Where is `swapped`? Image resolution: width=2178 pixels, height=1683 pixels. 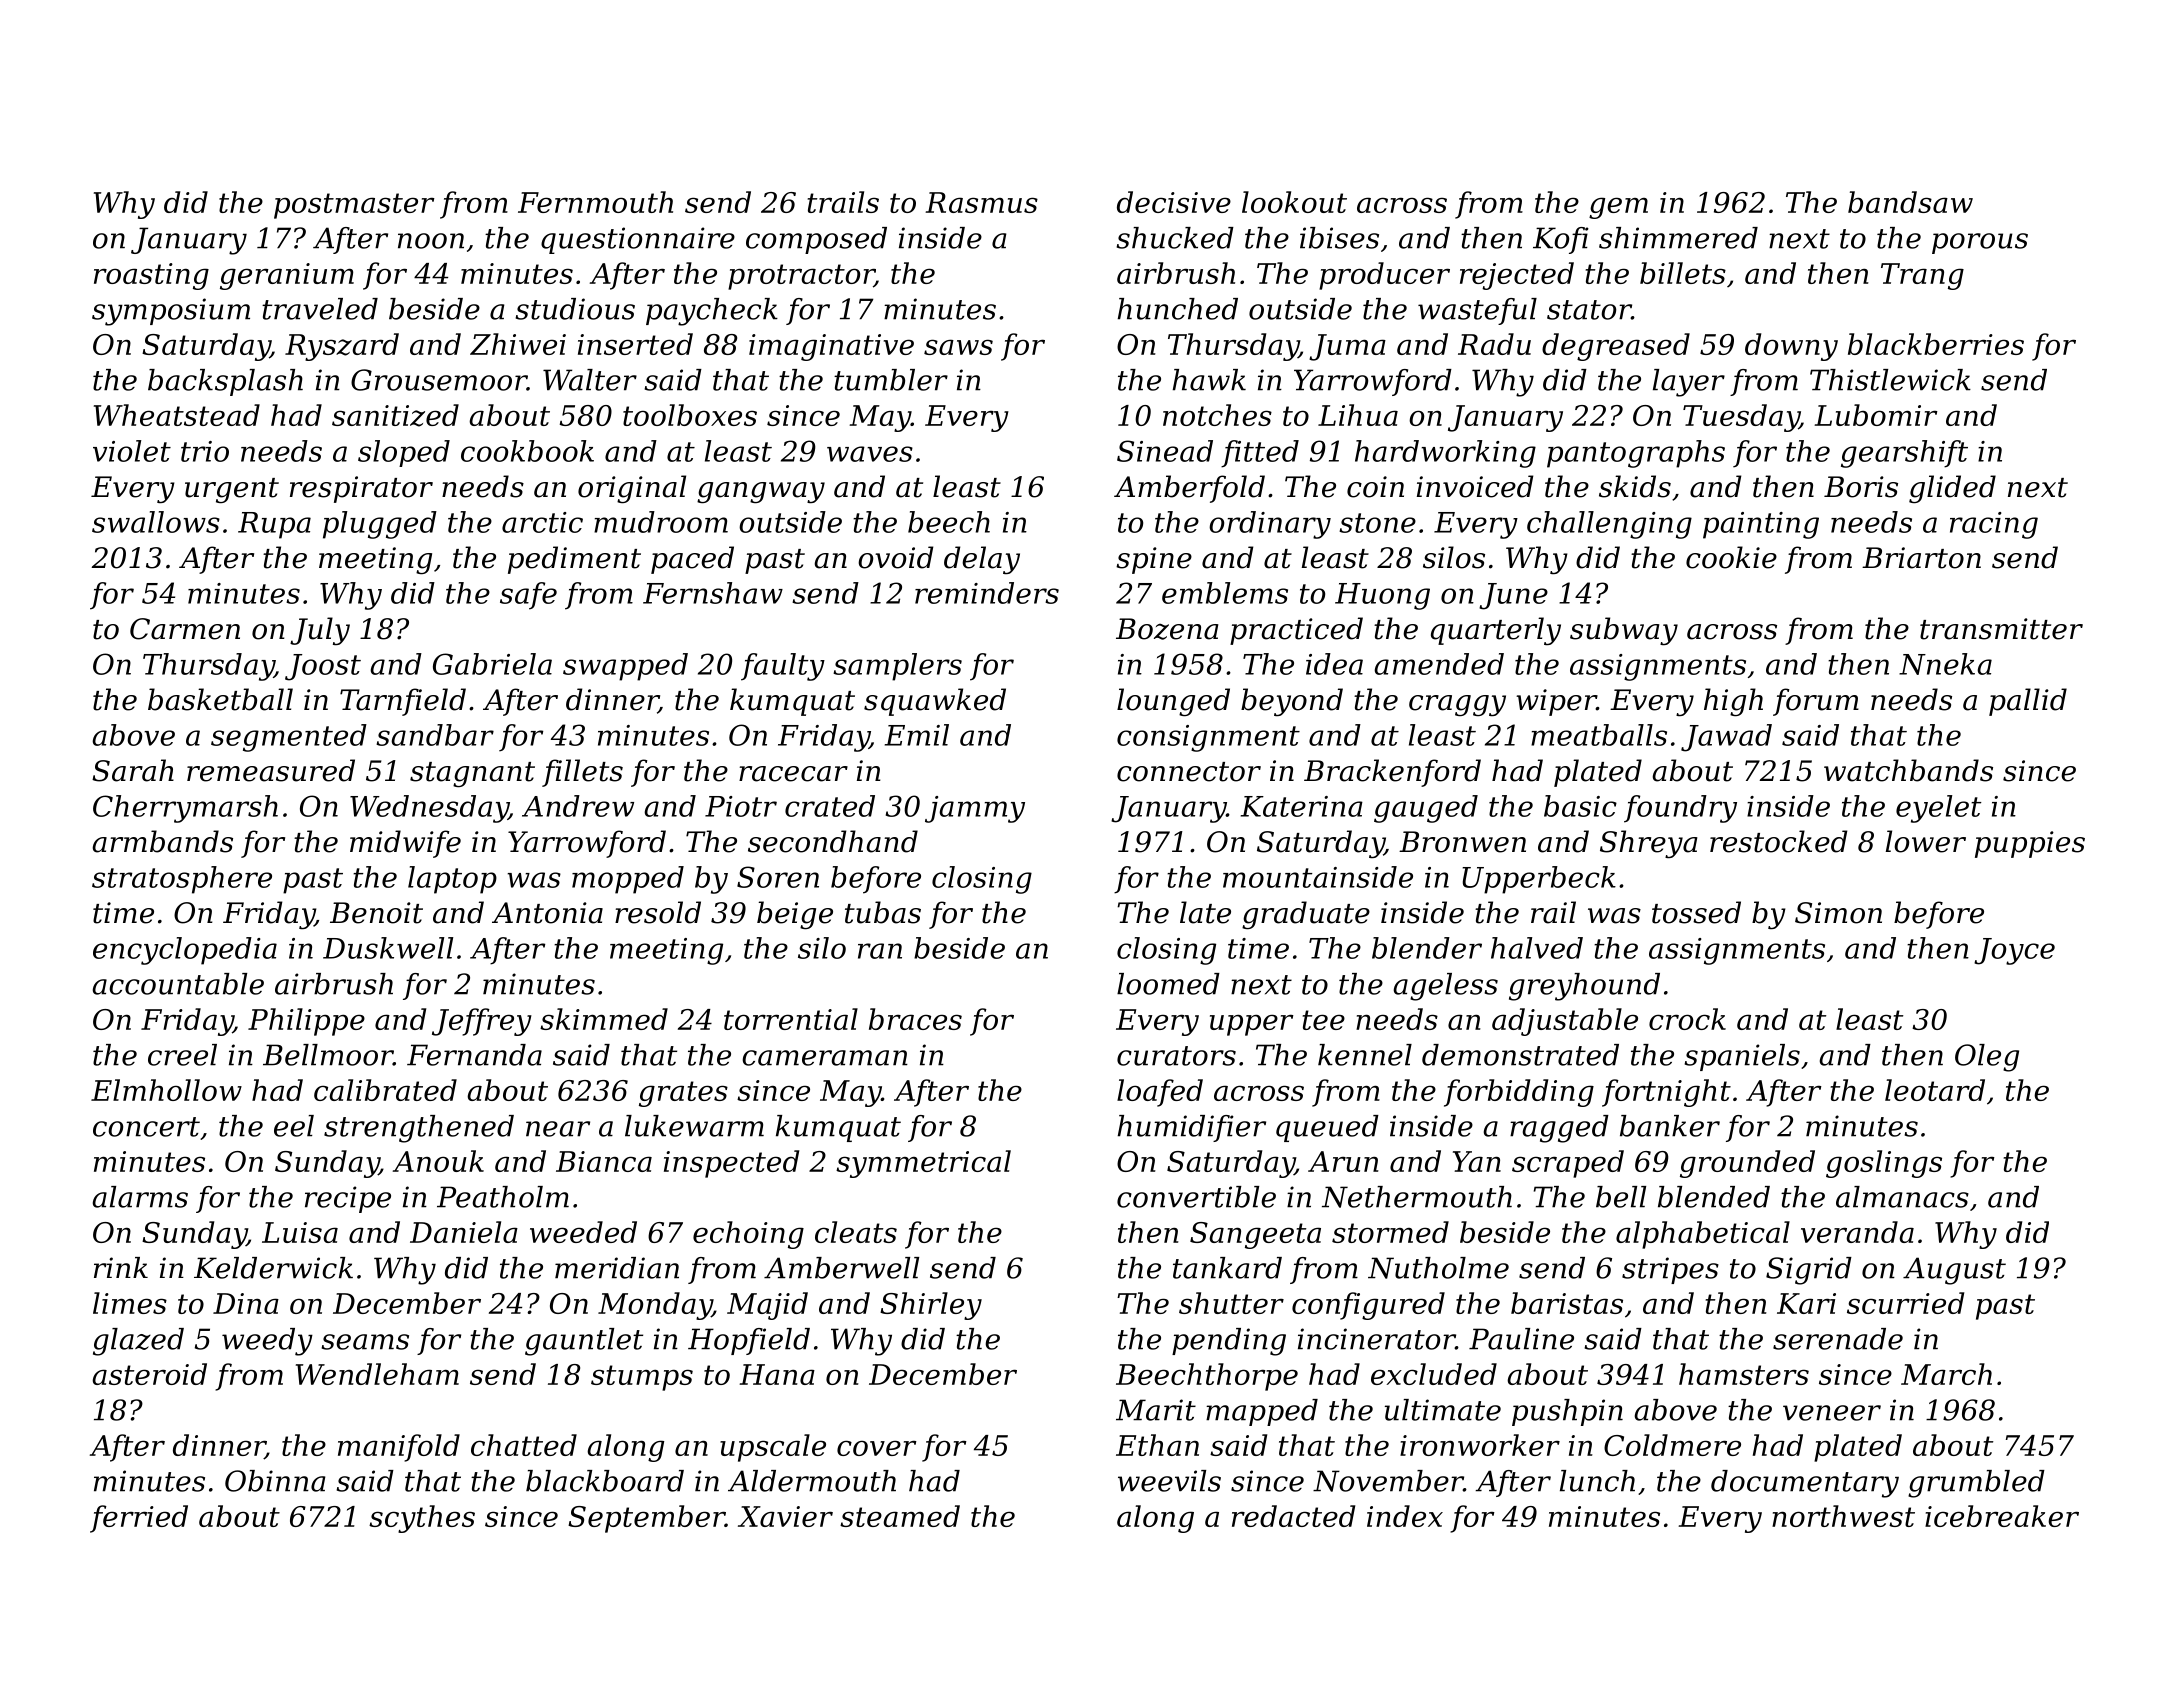 swapped is located at coordinates (625, 667).
